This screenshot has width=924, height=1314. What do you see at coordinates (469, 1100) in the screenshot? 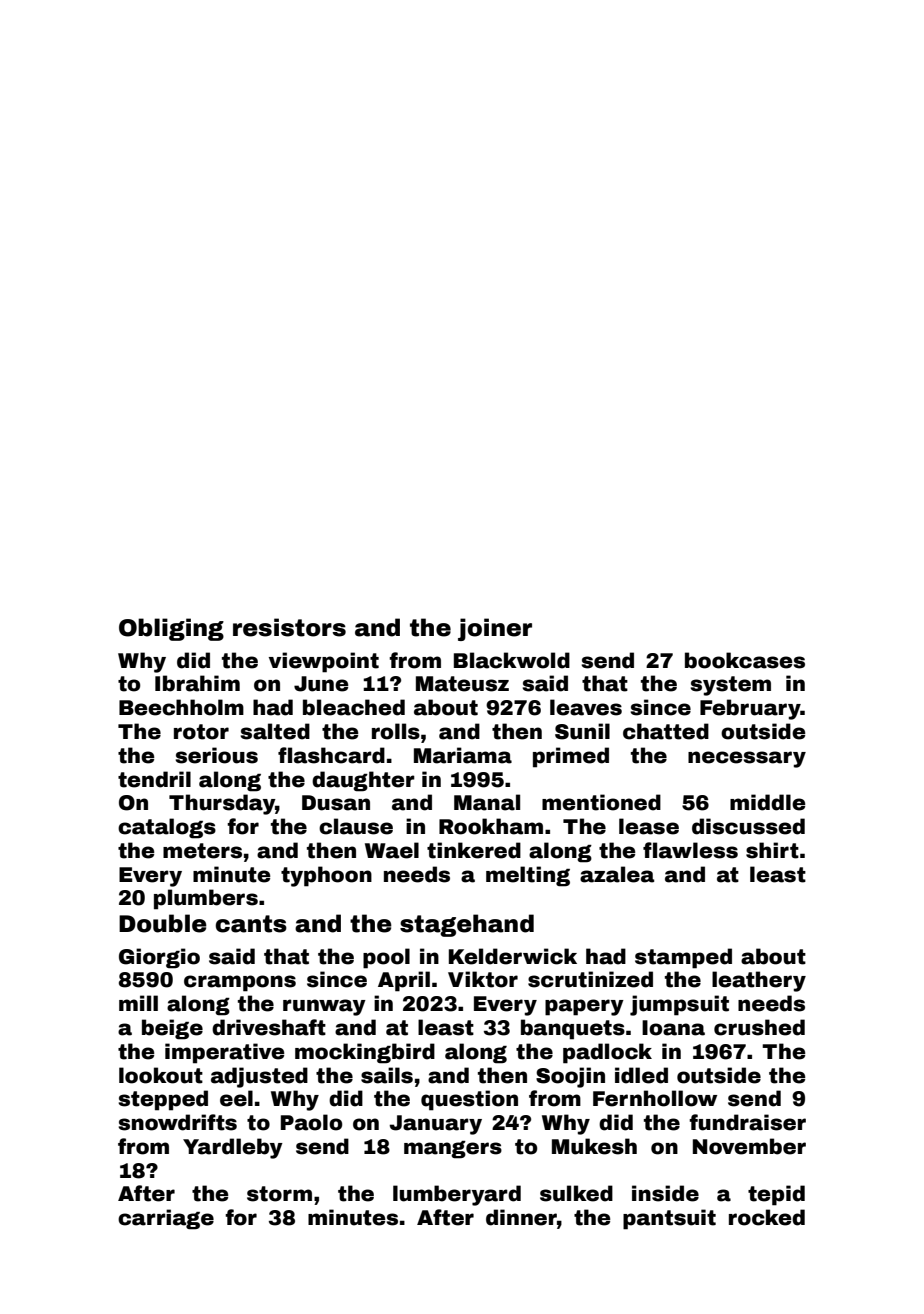
I see `question` at bounding box center [469, 1100].
